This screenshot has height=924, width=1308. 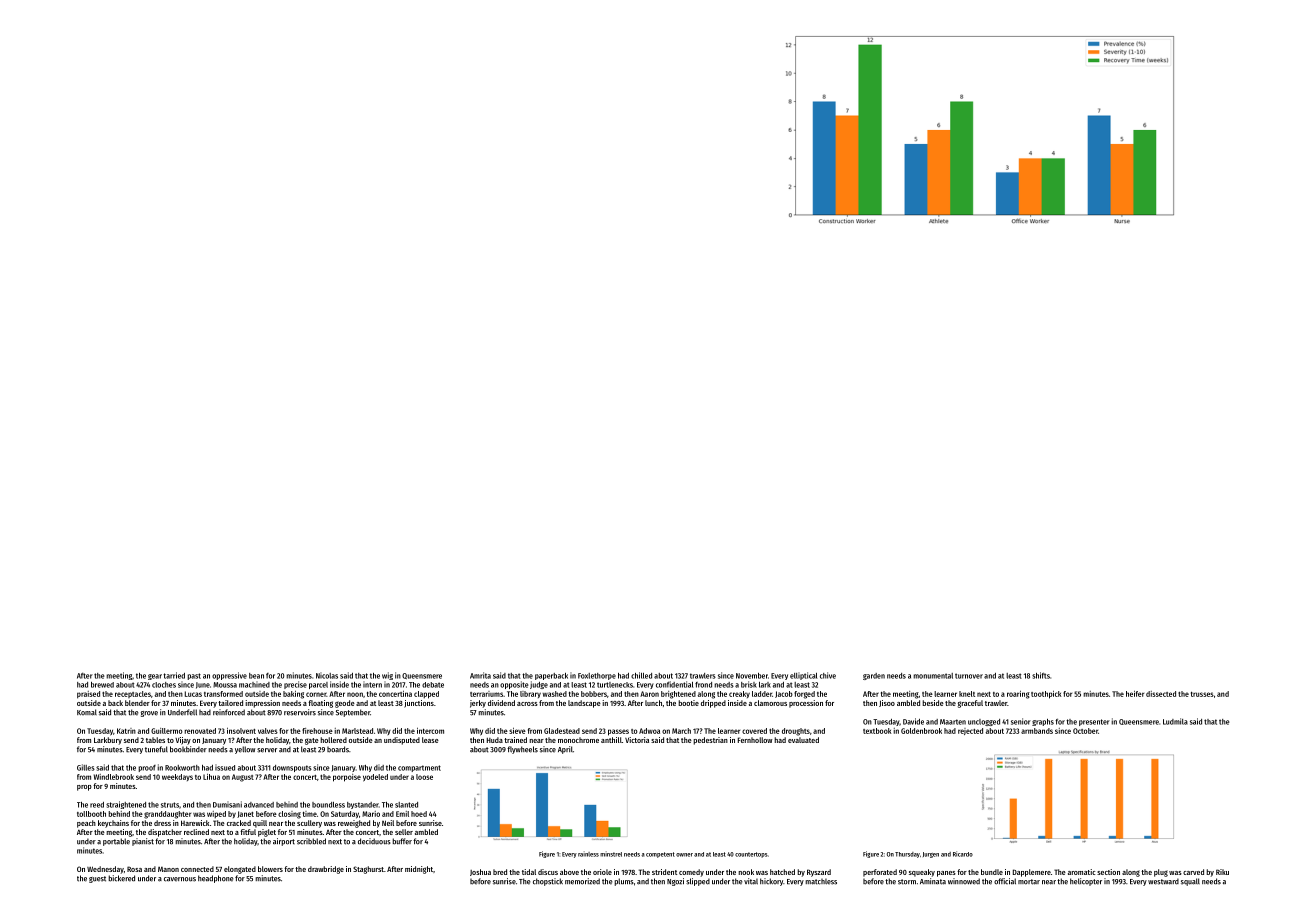 I want to click on shifts, so click(x=1041, y=675).
